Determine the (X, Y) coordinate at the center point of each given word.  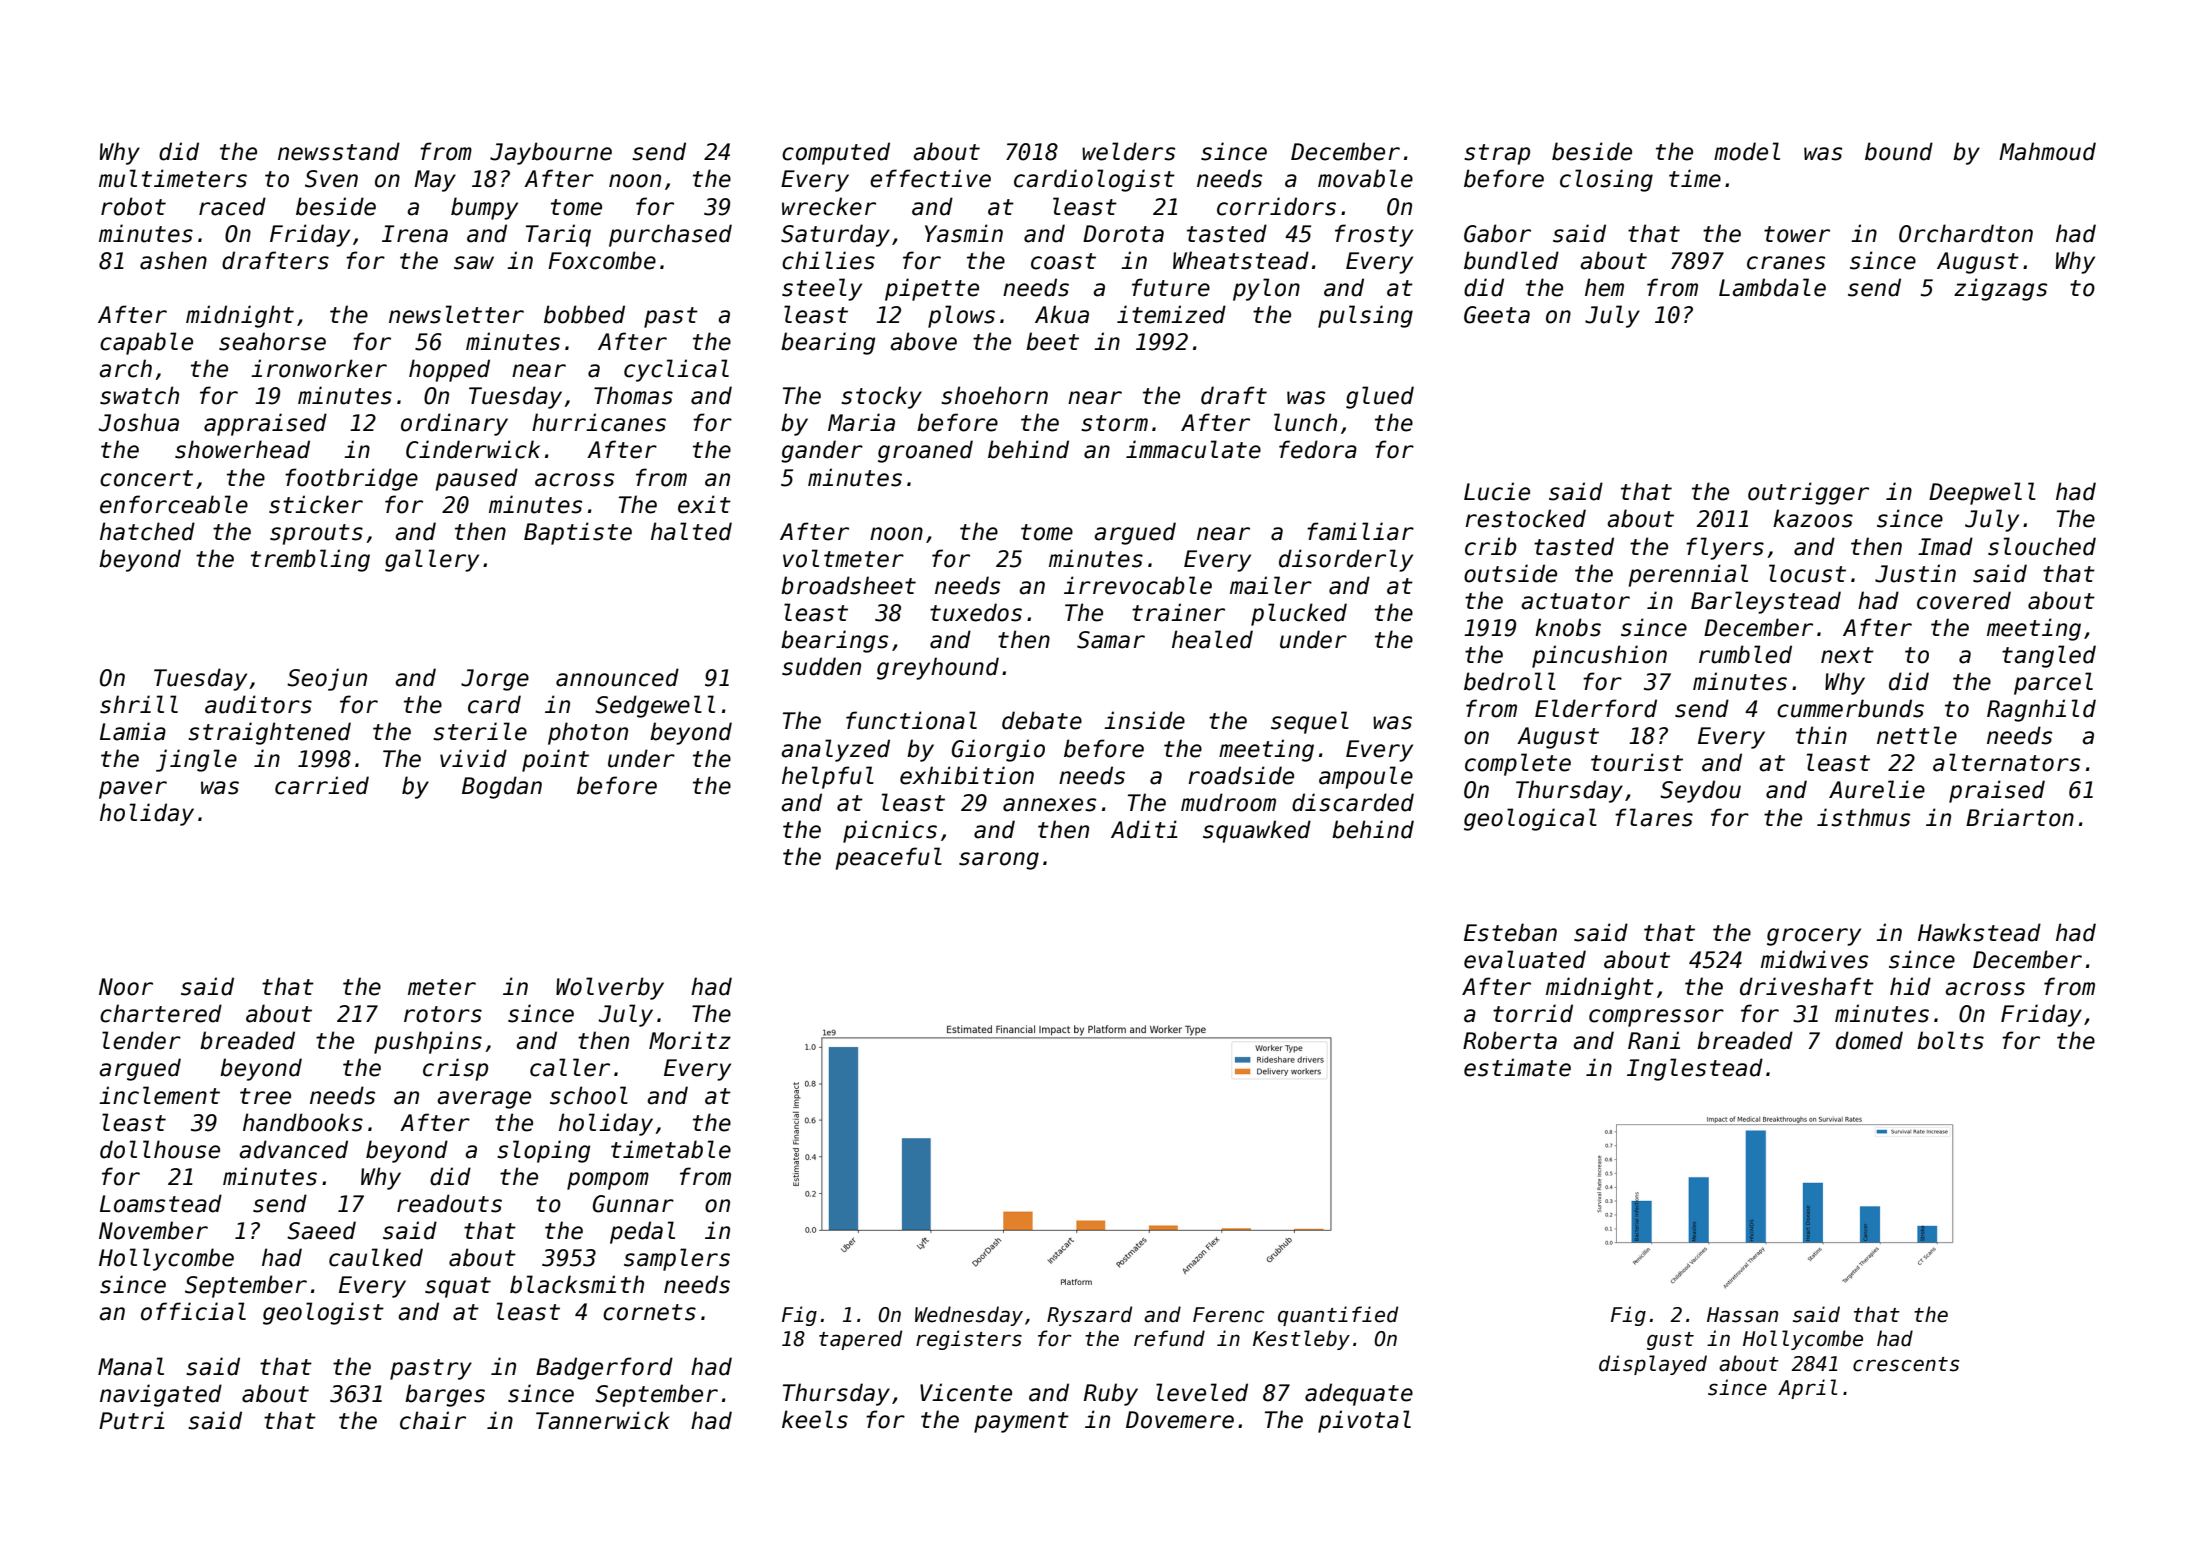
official (193, 1311)
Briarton (2020, 817)
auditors (258, 704)
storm (1114, 423)
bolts (1950, 1040)
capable (146, 343)
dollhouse (160, 1149)
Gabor (1497, 233)
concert (146, 478)
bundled (1511, 260)
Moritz (690, 1040)
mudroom (1228, 802)
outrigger (1808, 493)
